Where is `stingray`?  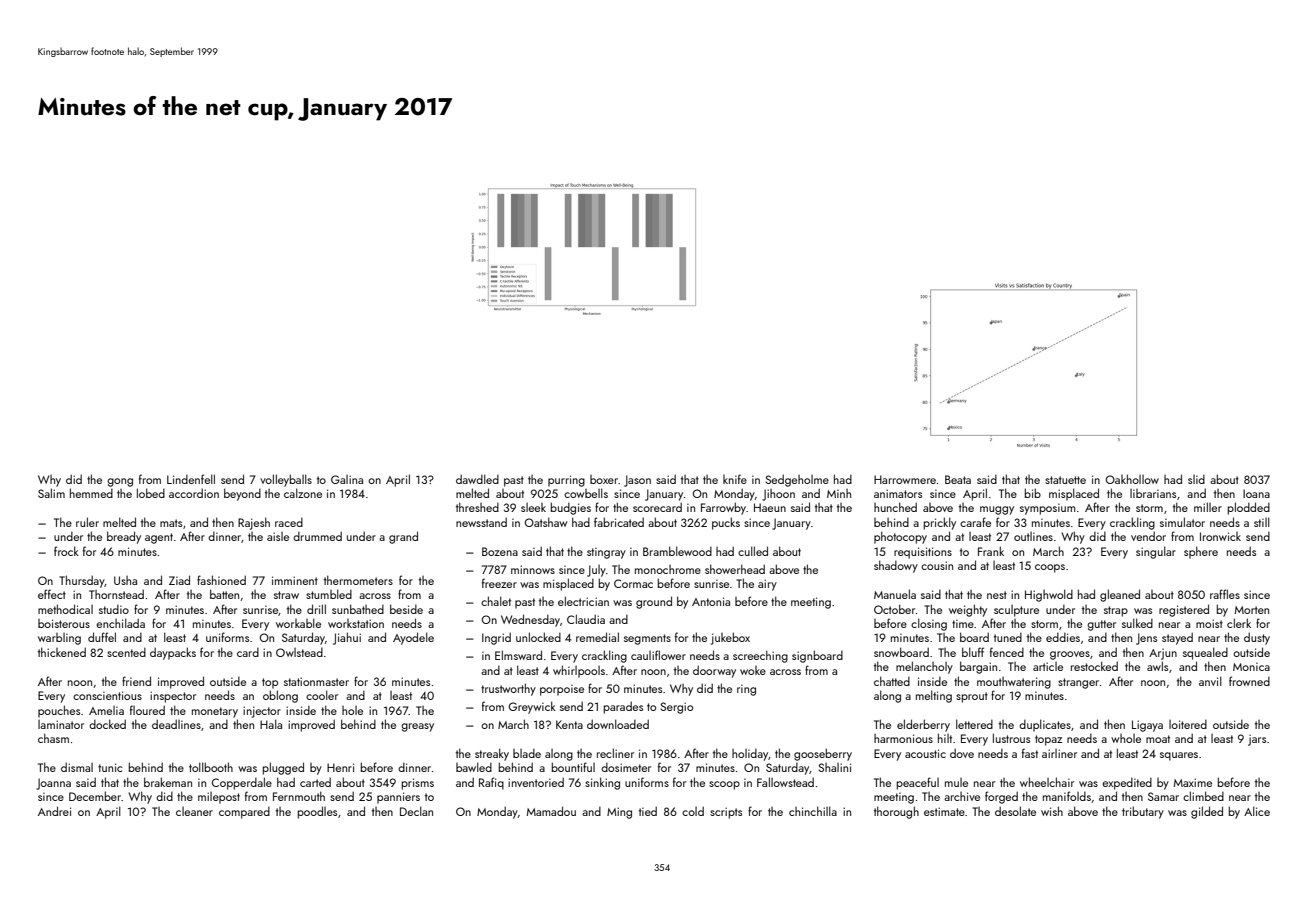 stingray is located at coordinates (606, 553).
